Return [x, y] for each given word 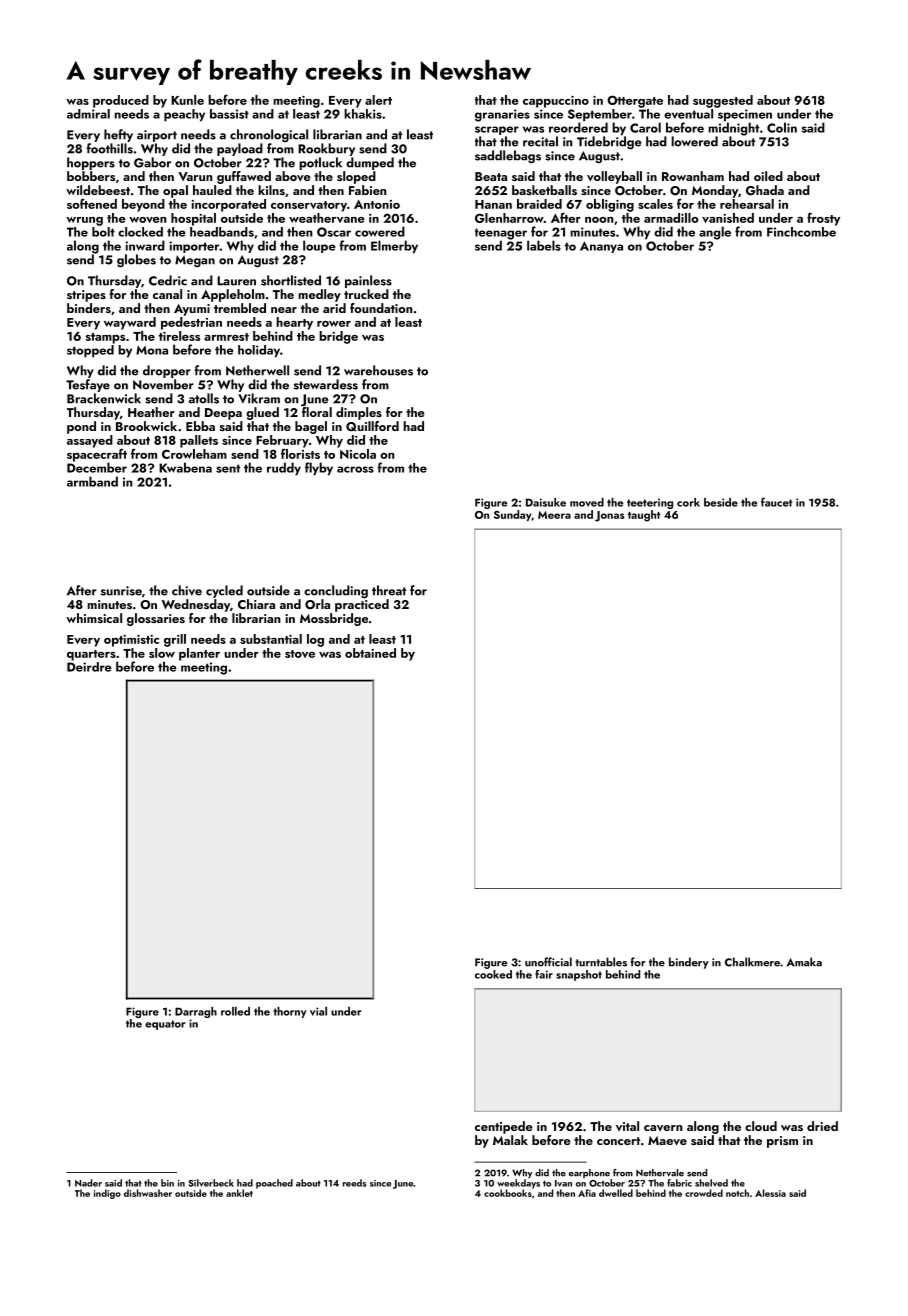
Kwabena [185, 467]
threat [389, 590]
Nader [88, 1183]
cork [688, 502]
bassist [229, 114]
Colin [782, 127]
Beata [491, 176]
